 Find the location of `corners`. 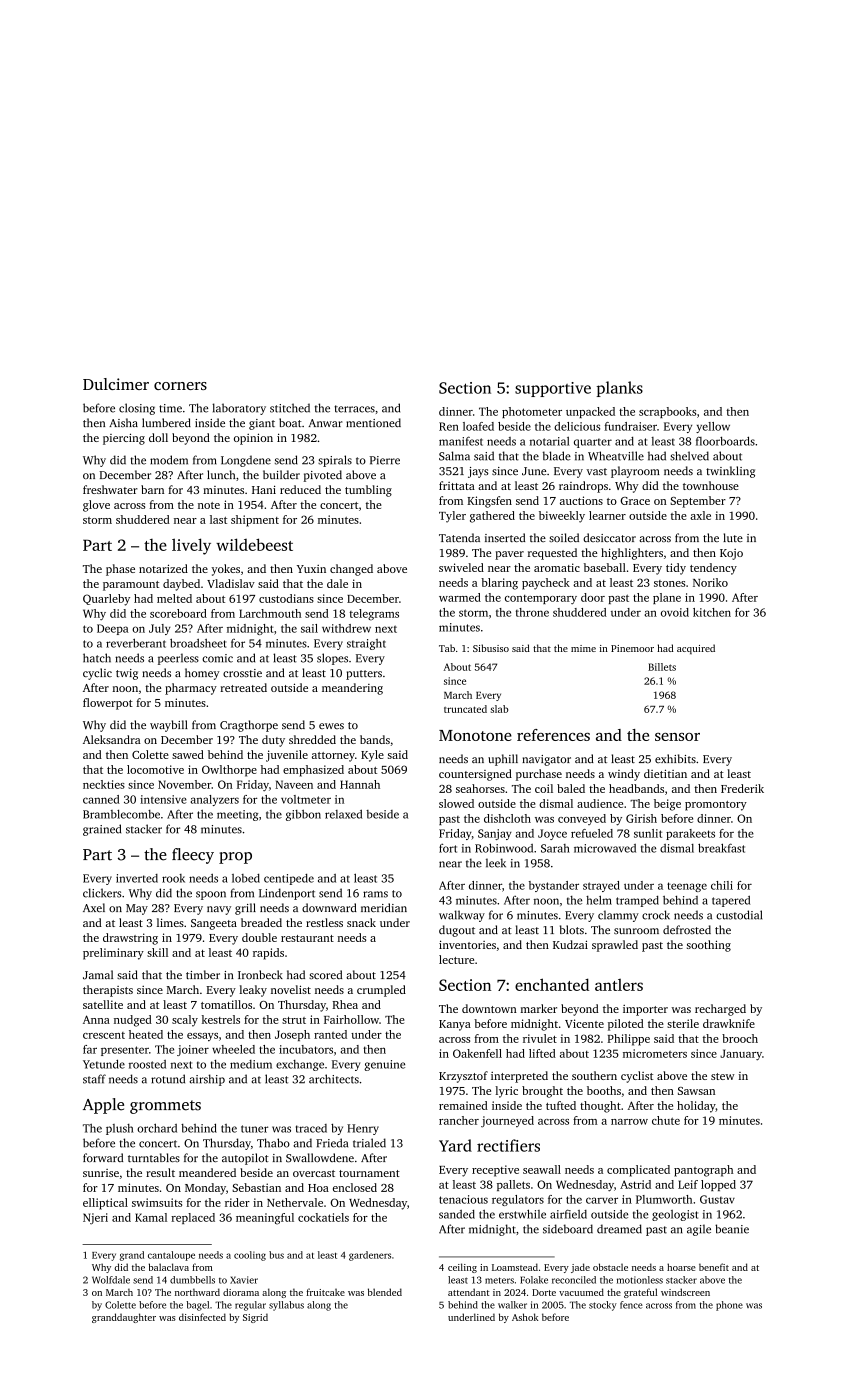

corners is located at coordinates (180, 386).
